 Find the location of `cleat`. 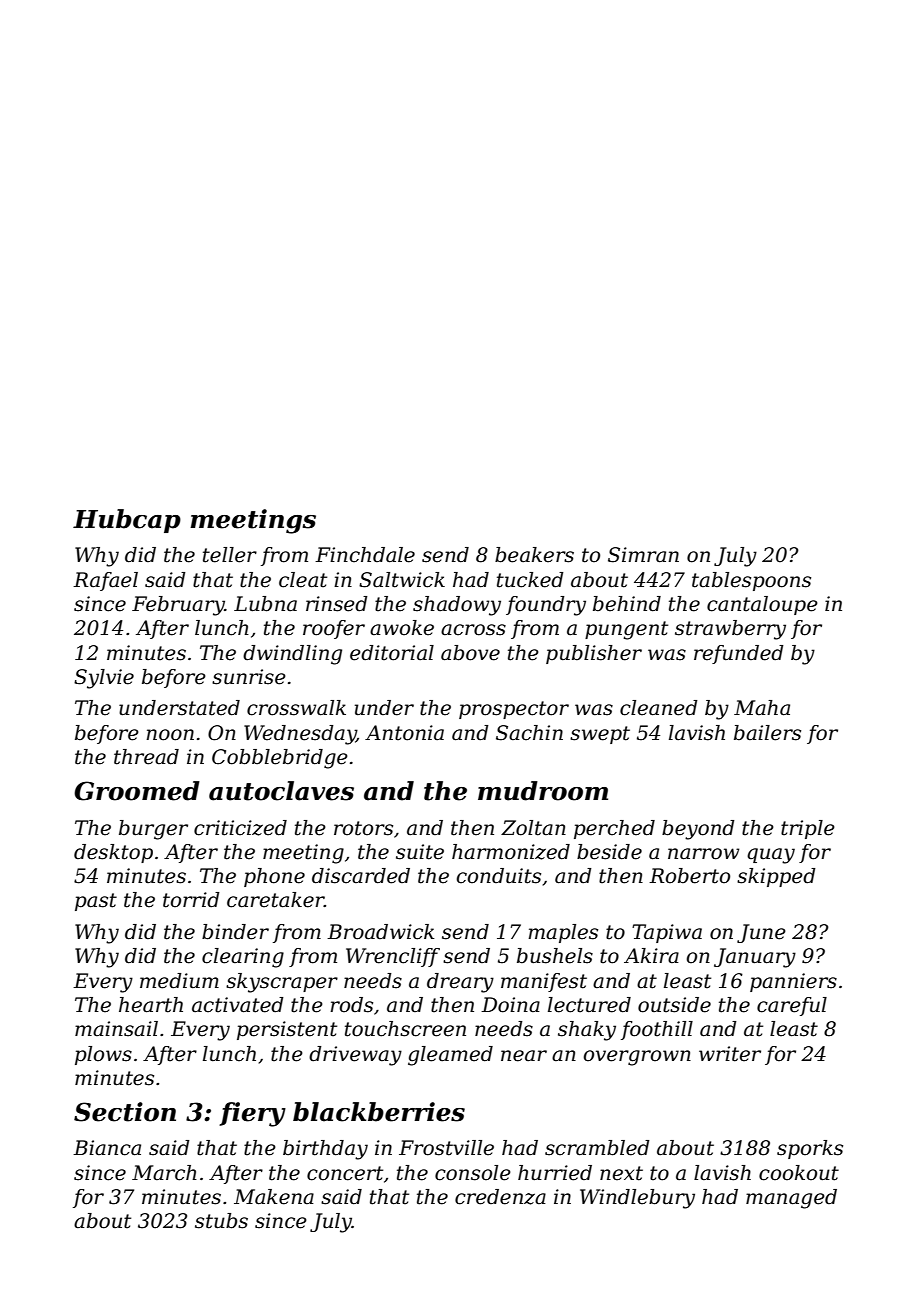

cleat is located at coordinates (303, 580).
